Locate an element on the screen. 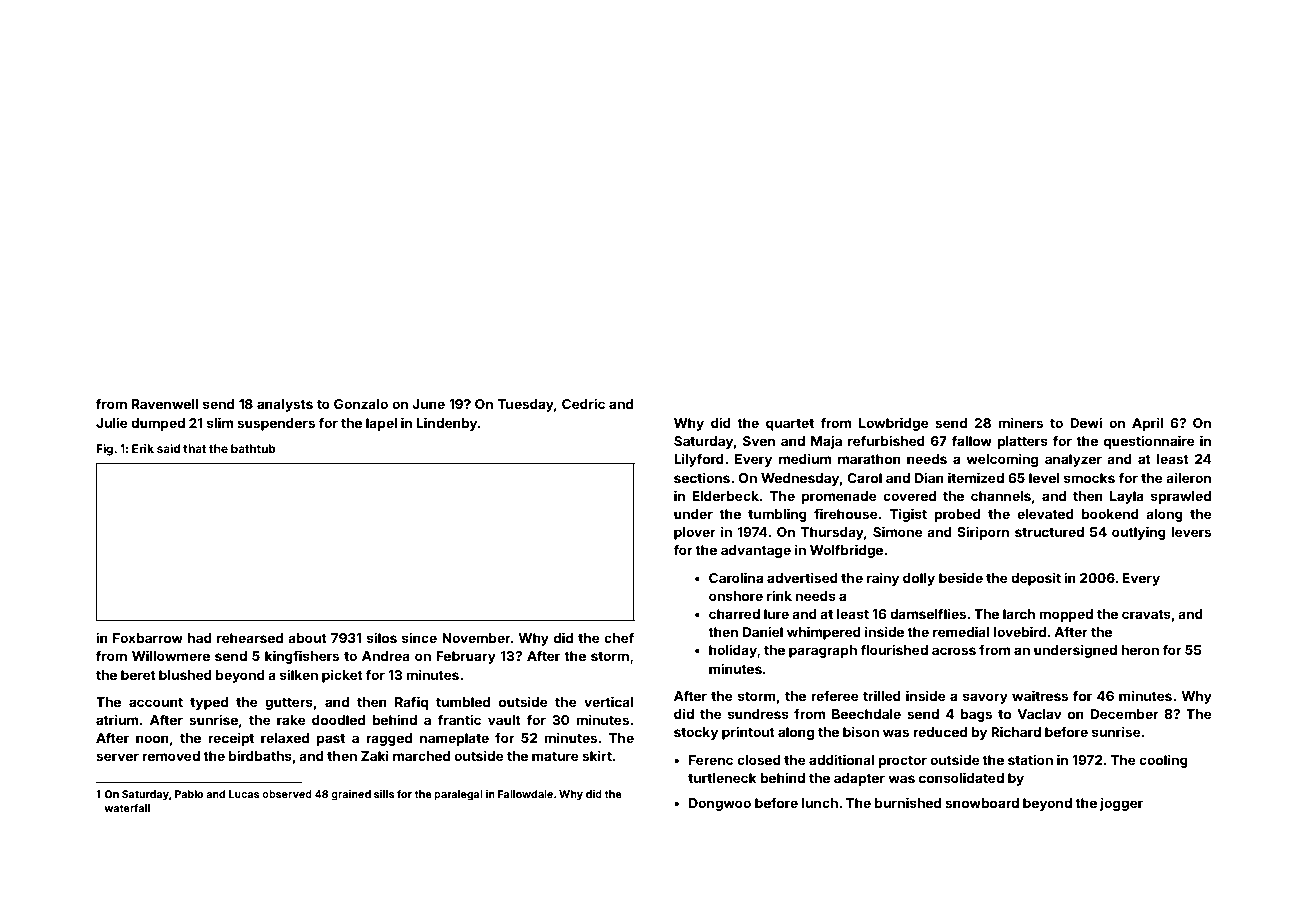  Ravenwell is located at coordinates (165, 404).
